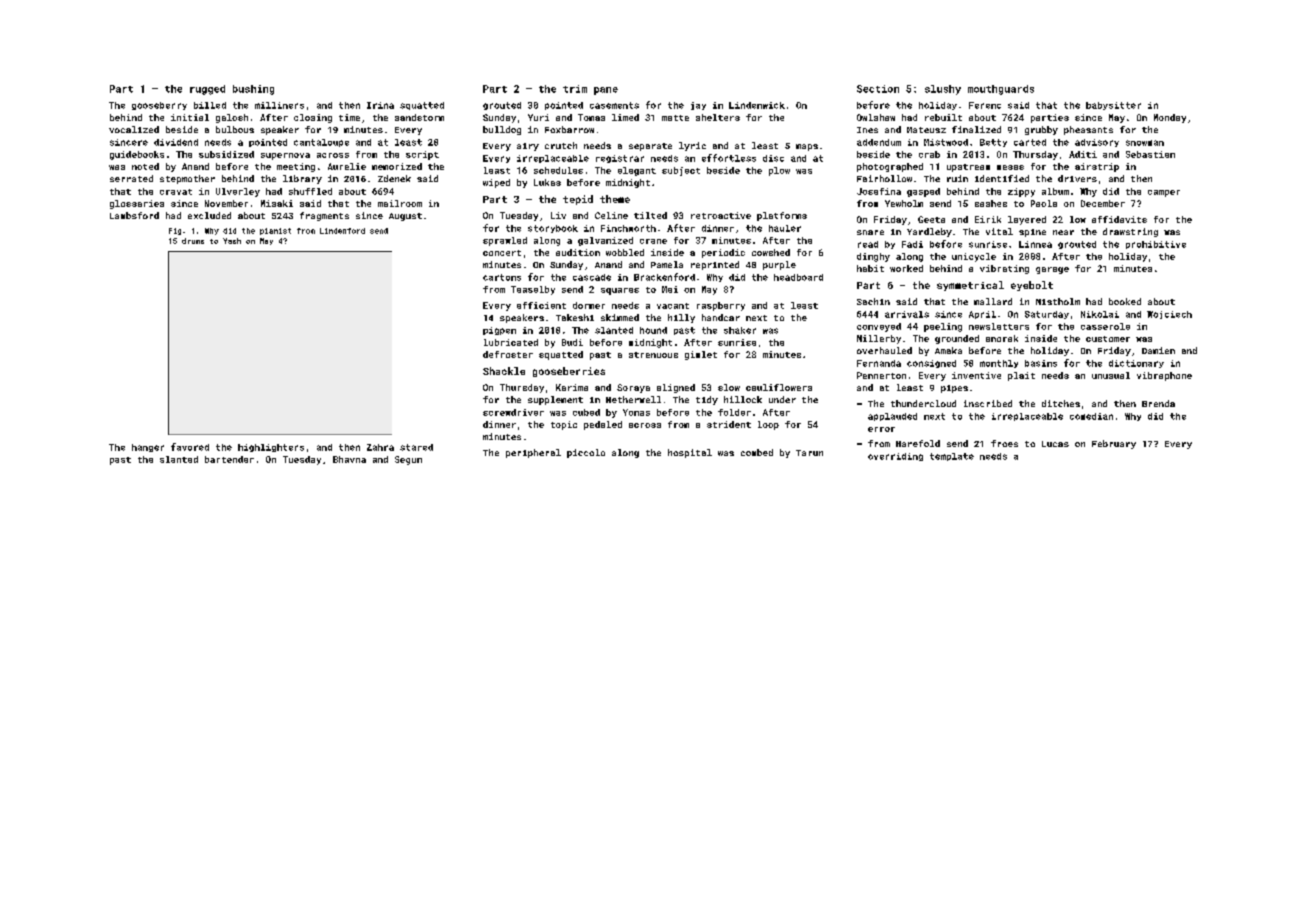 The width and height of the page is (1308, 924). What do you see at coordinates (502, 277) in the page?
I see `cartons` at bounding box center [502, 277].
